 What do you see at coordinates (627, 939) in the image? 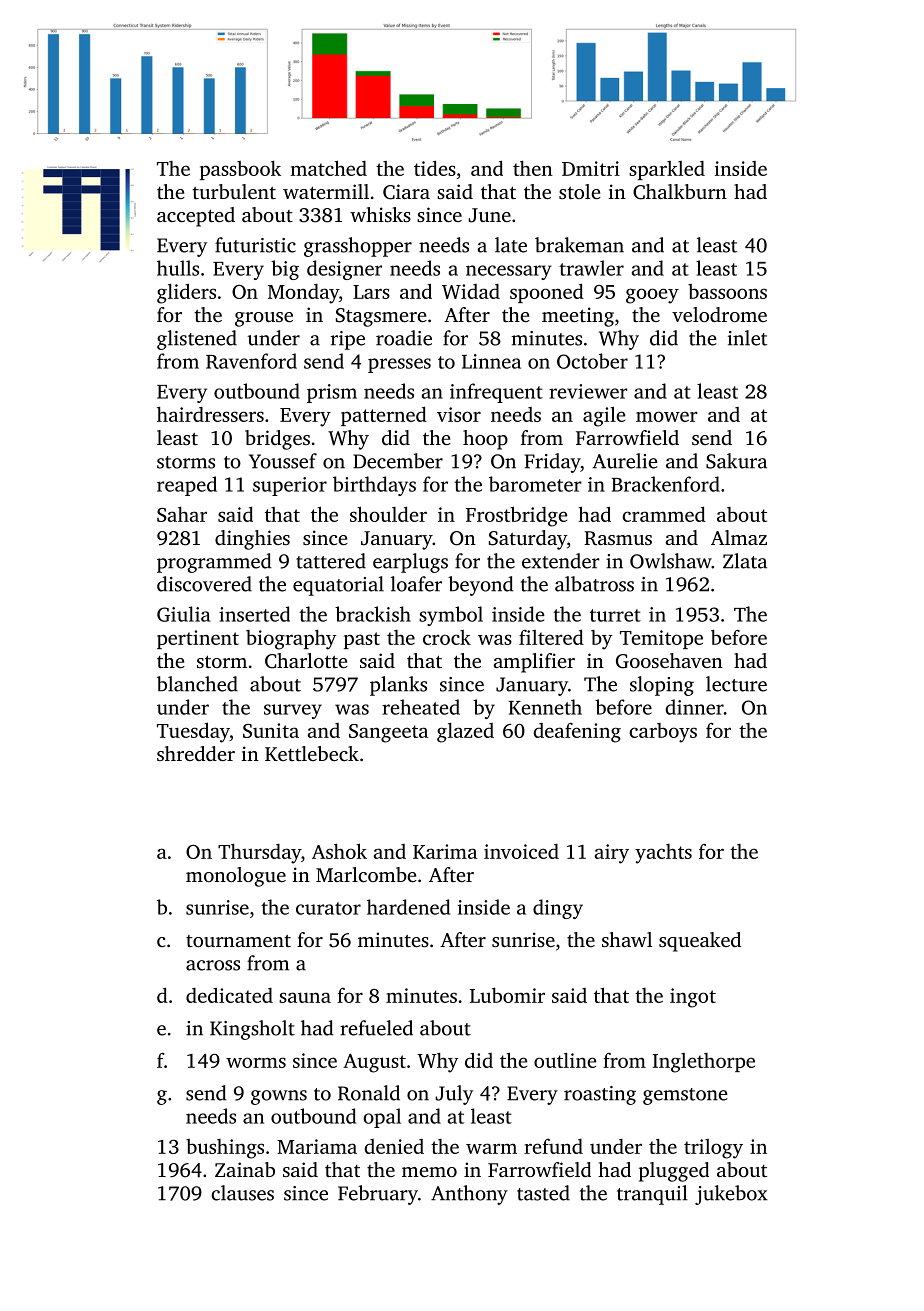
I see `shawl` at bounding box center [627, 939].
